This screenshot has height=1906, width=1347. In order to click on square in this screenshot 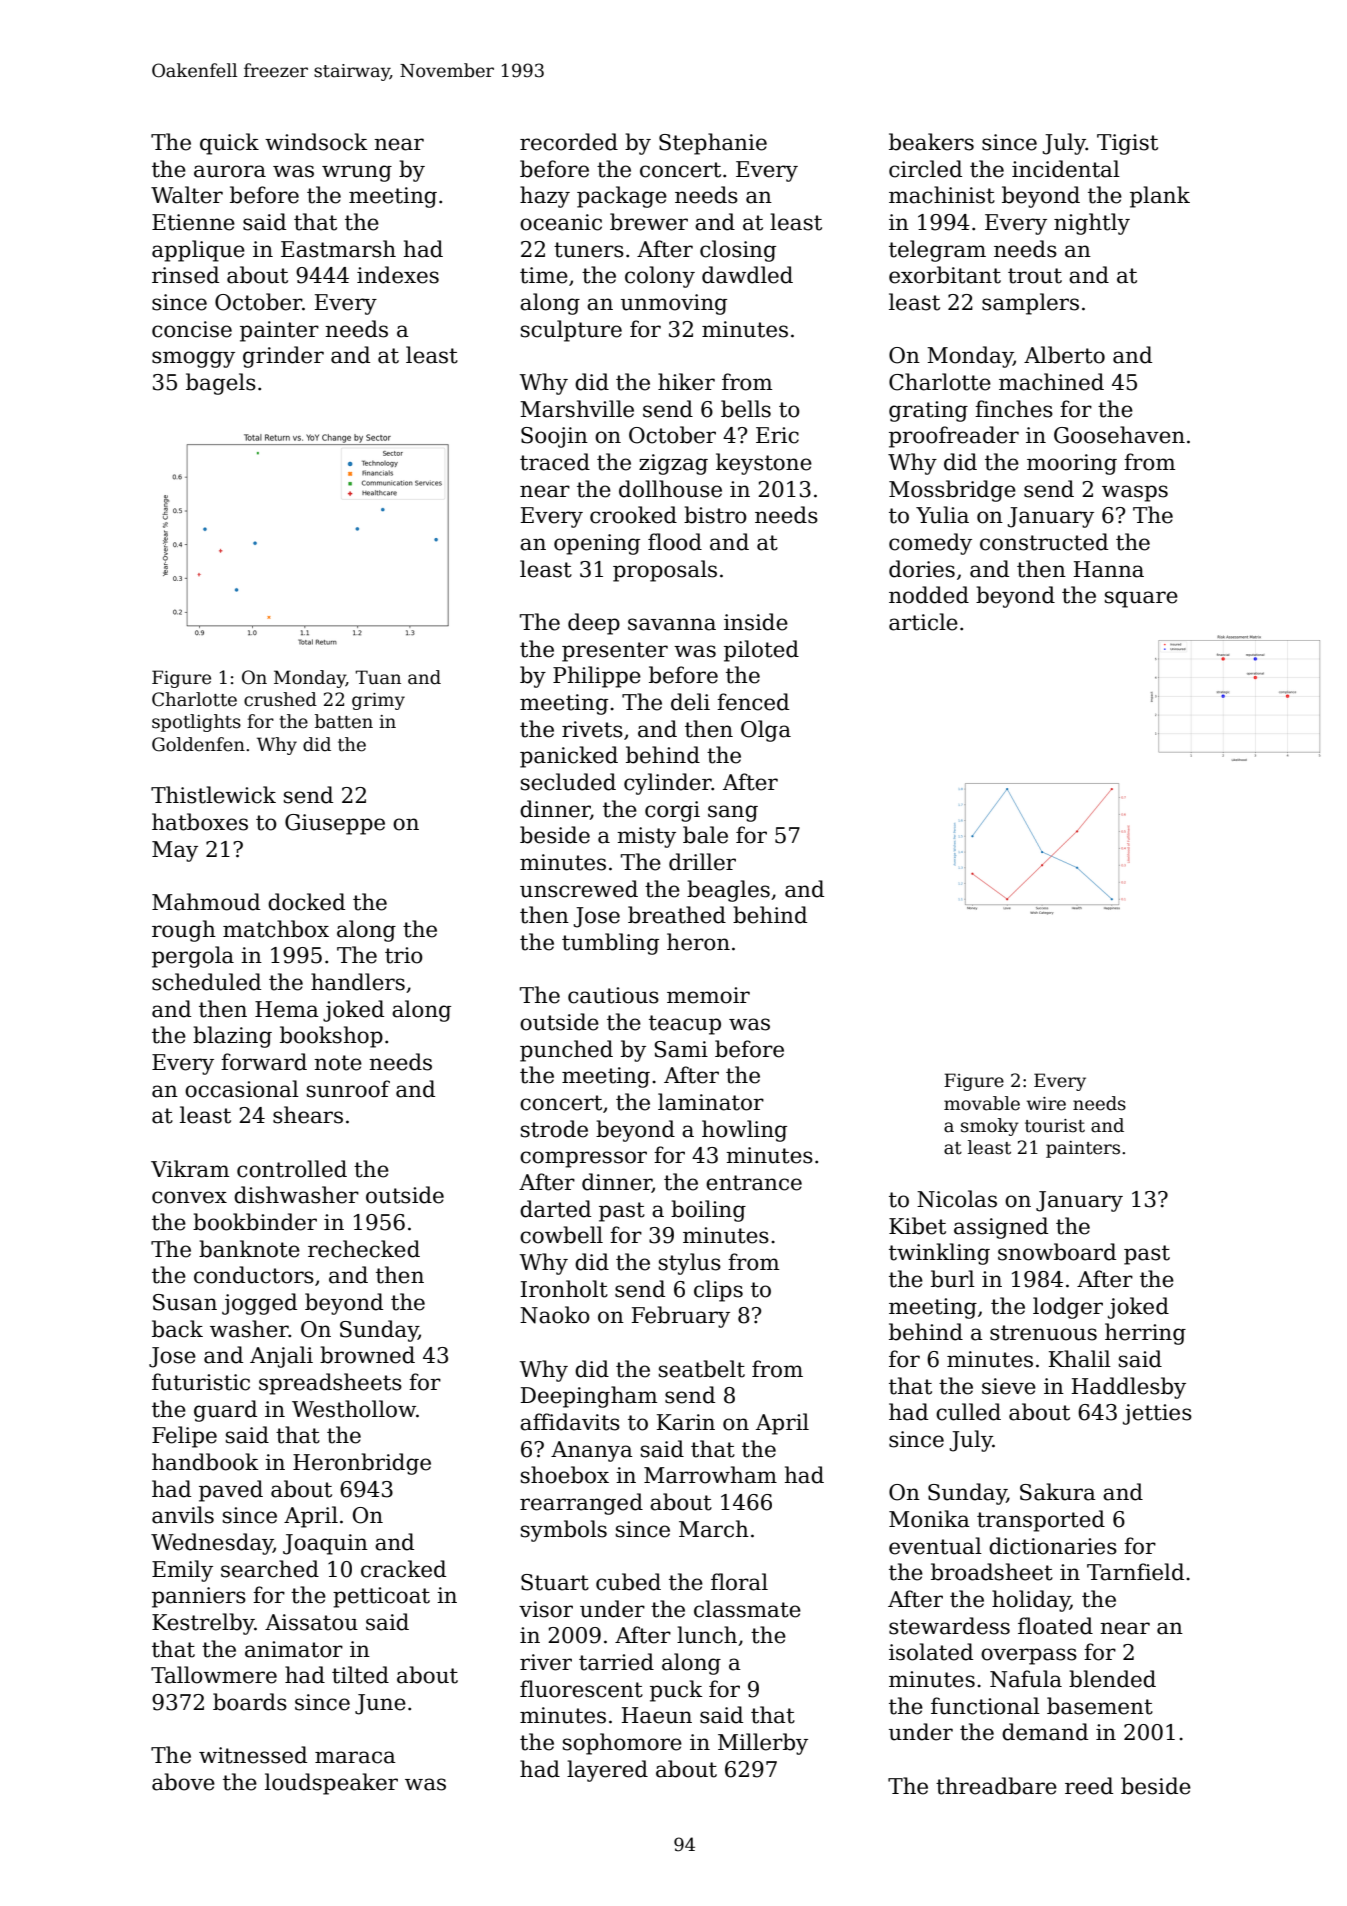, I will do `click(1141, 599)`.
